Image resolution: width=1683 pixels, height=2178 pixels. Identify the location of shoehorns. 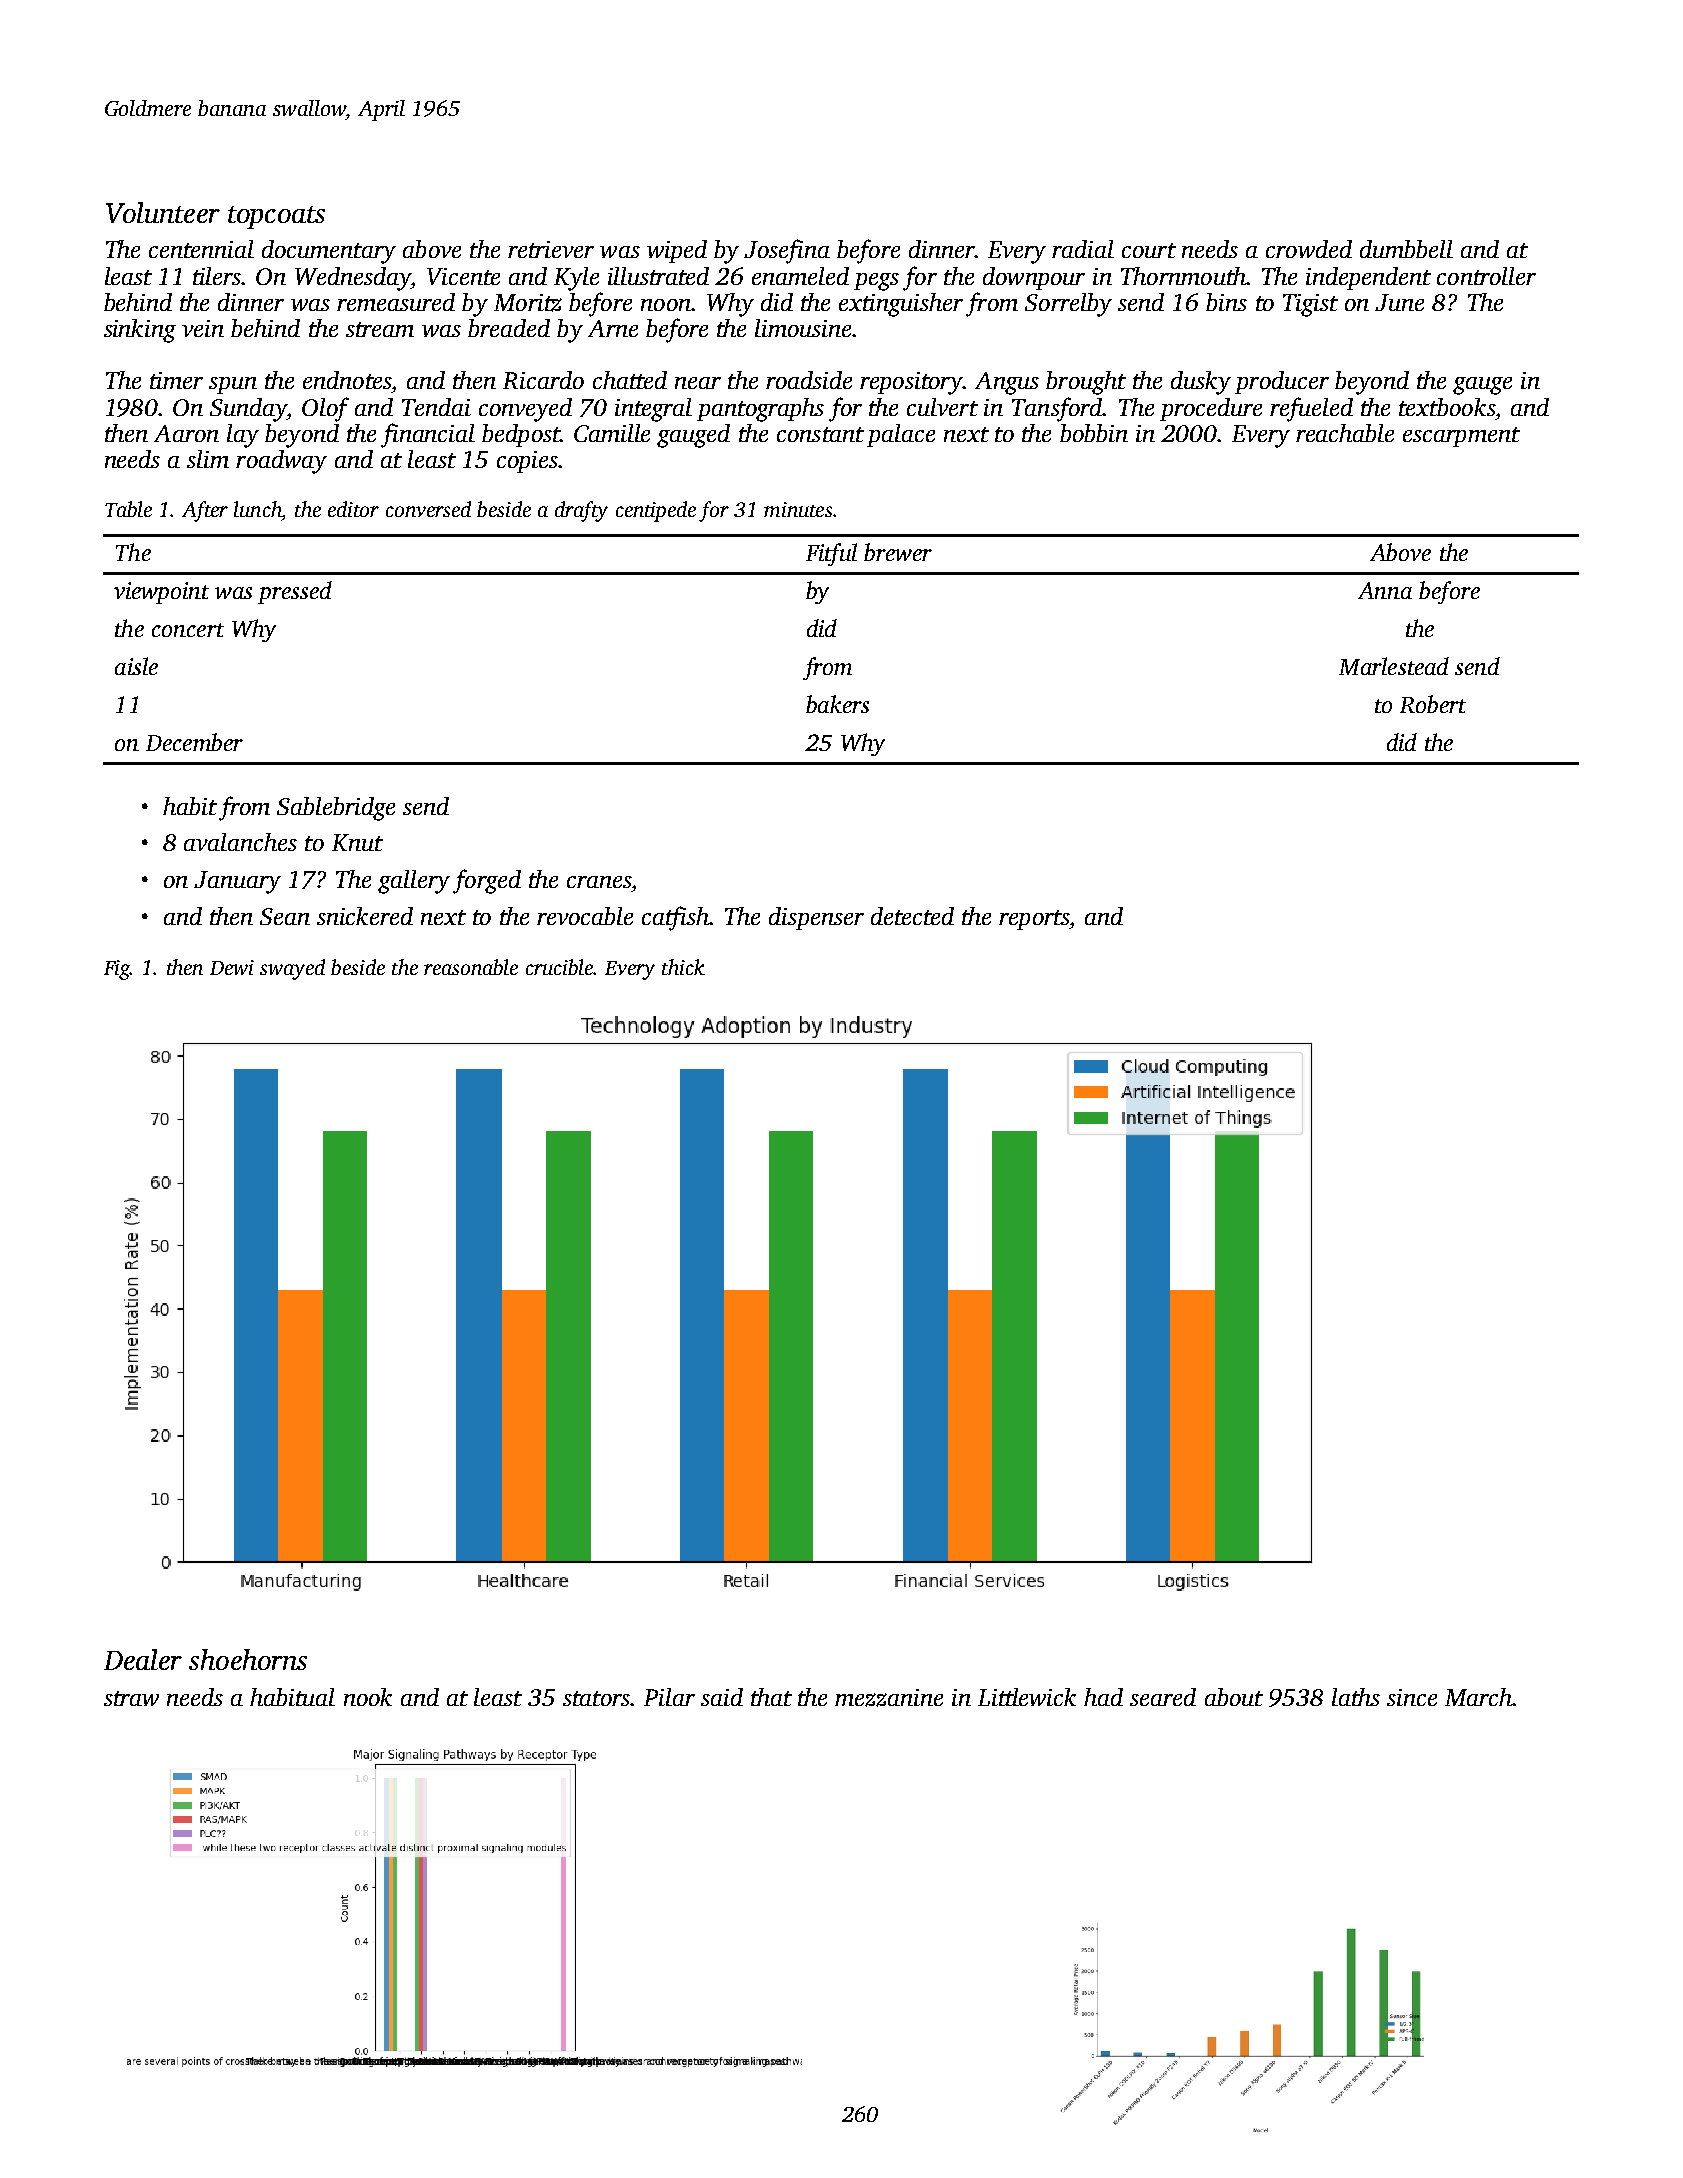
(248, 1659).
